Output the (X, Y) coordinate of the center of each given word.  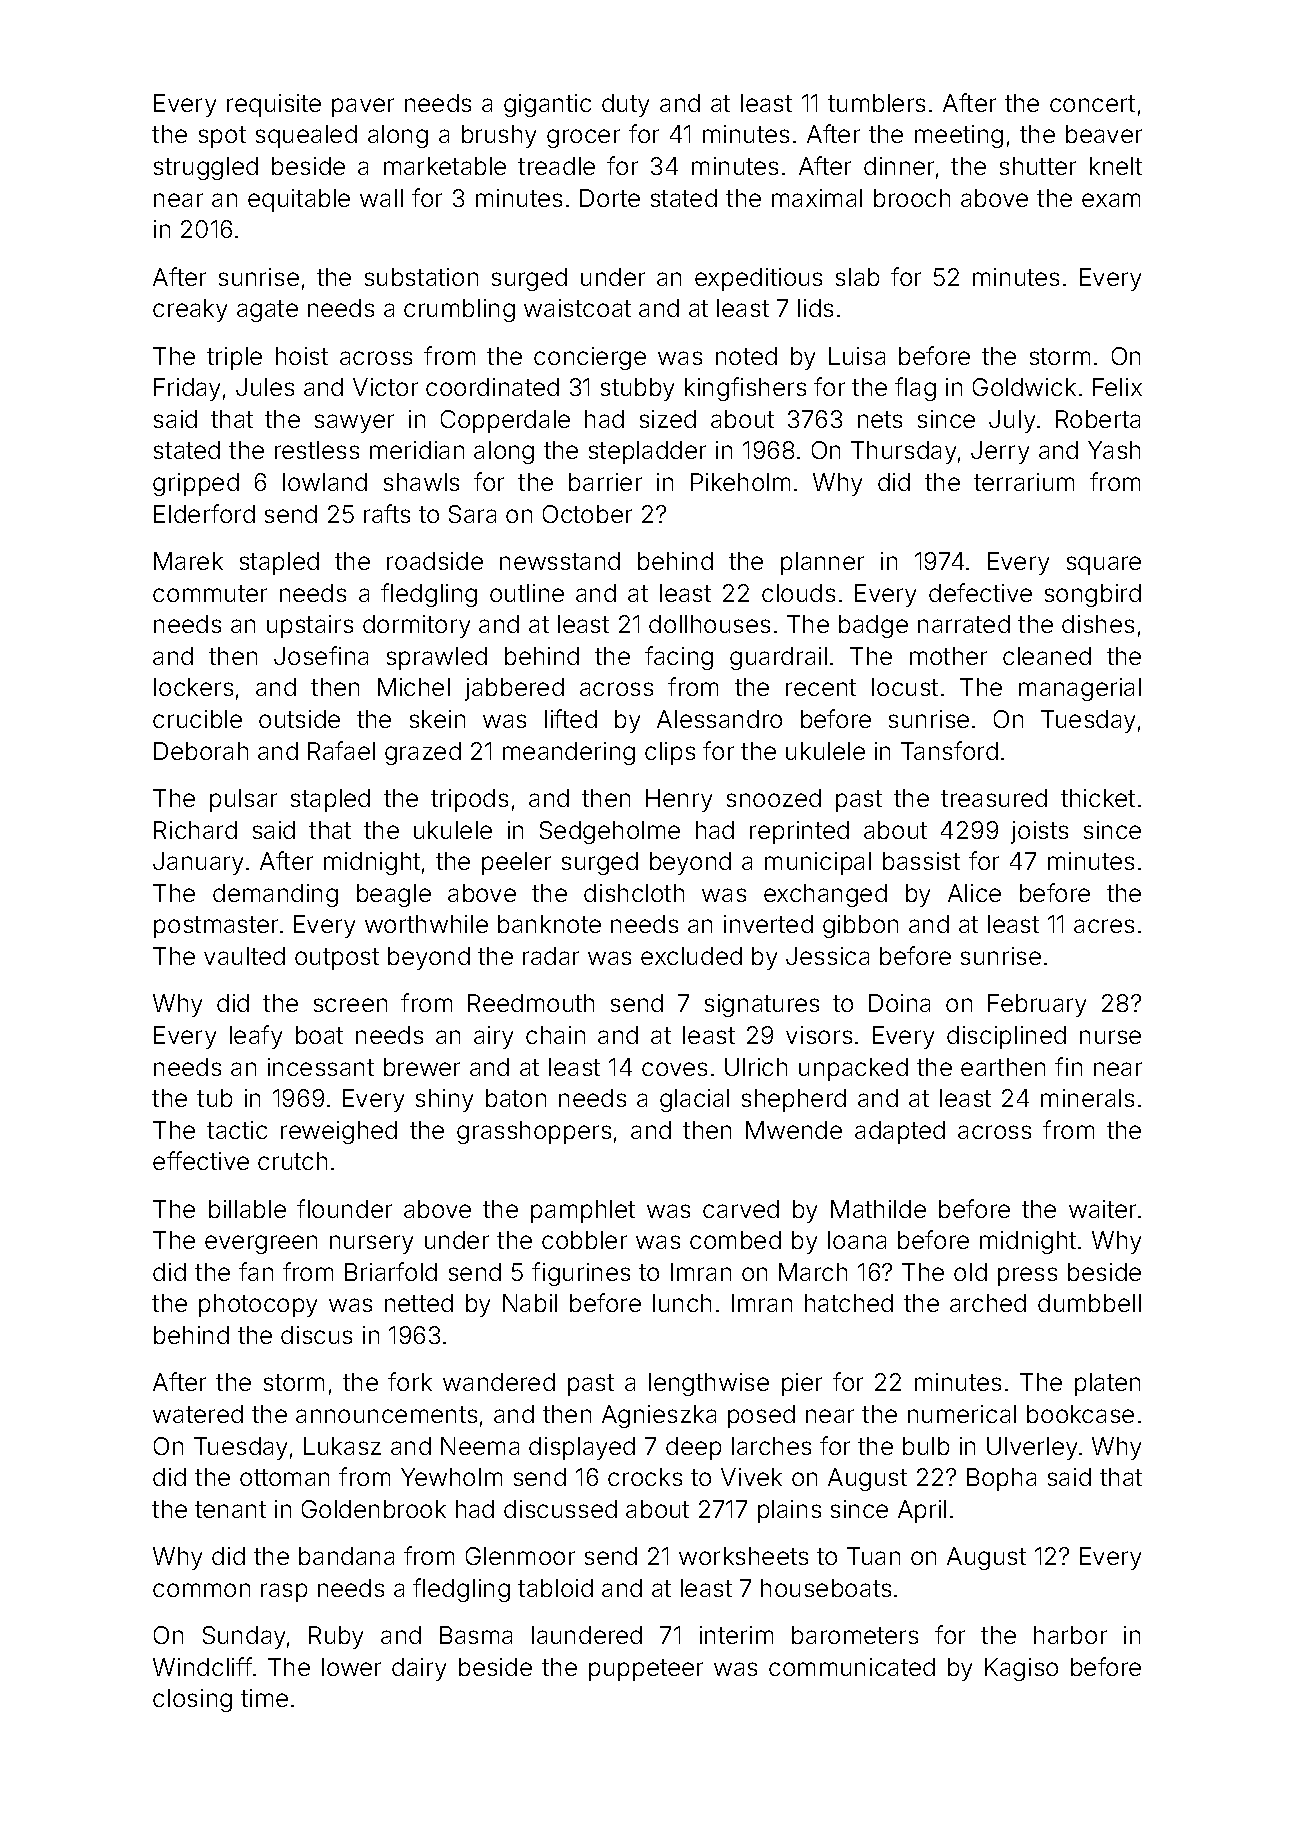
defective (980, 592)
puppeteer (646, 1670)
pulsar (243, 800)
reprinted (799, 832)
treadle (556, 166)
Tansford (949, 750)
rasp (284, 1592)
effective (201, 1160)
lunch (682, 1303)
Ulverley (1032, 1448)
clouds (798, 593)
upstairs (310, 626)
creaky (190, 310)
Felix (1117, 387)
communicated (852, 1667)
